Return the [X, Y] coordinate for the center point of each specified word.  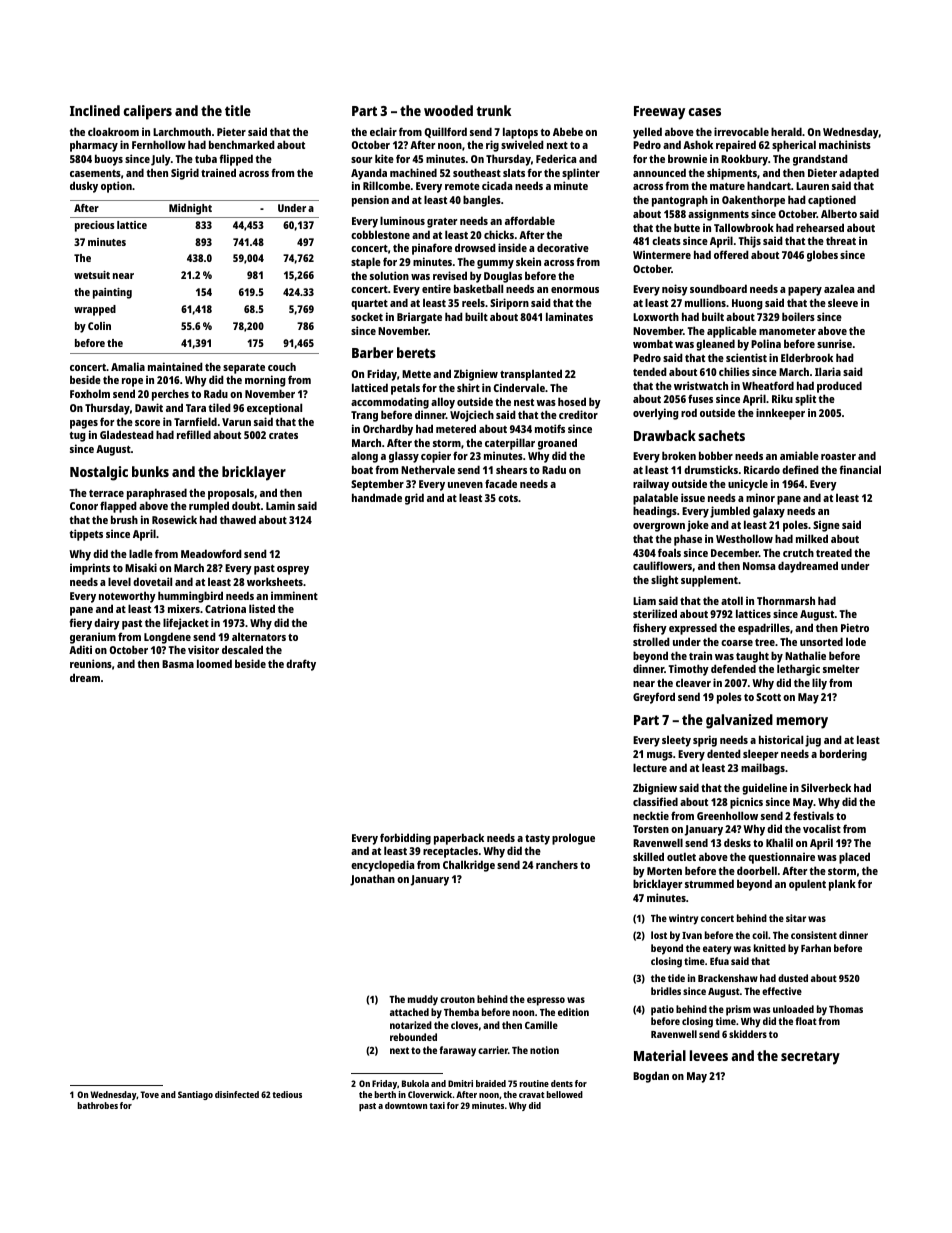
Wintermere [662, 254]
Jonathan [372, 880]
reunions [91, 663]
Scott [768, 697]
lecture [650, 767]
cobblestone [380, 234]
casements [95, 173]
